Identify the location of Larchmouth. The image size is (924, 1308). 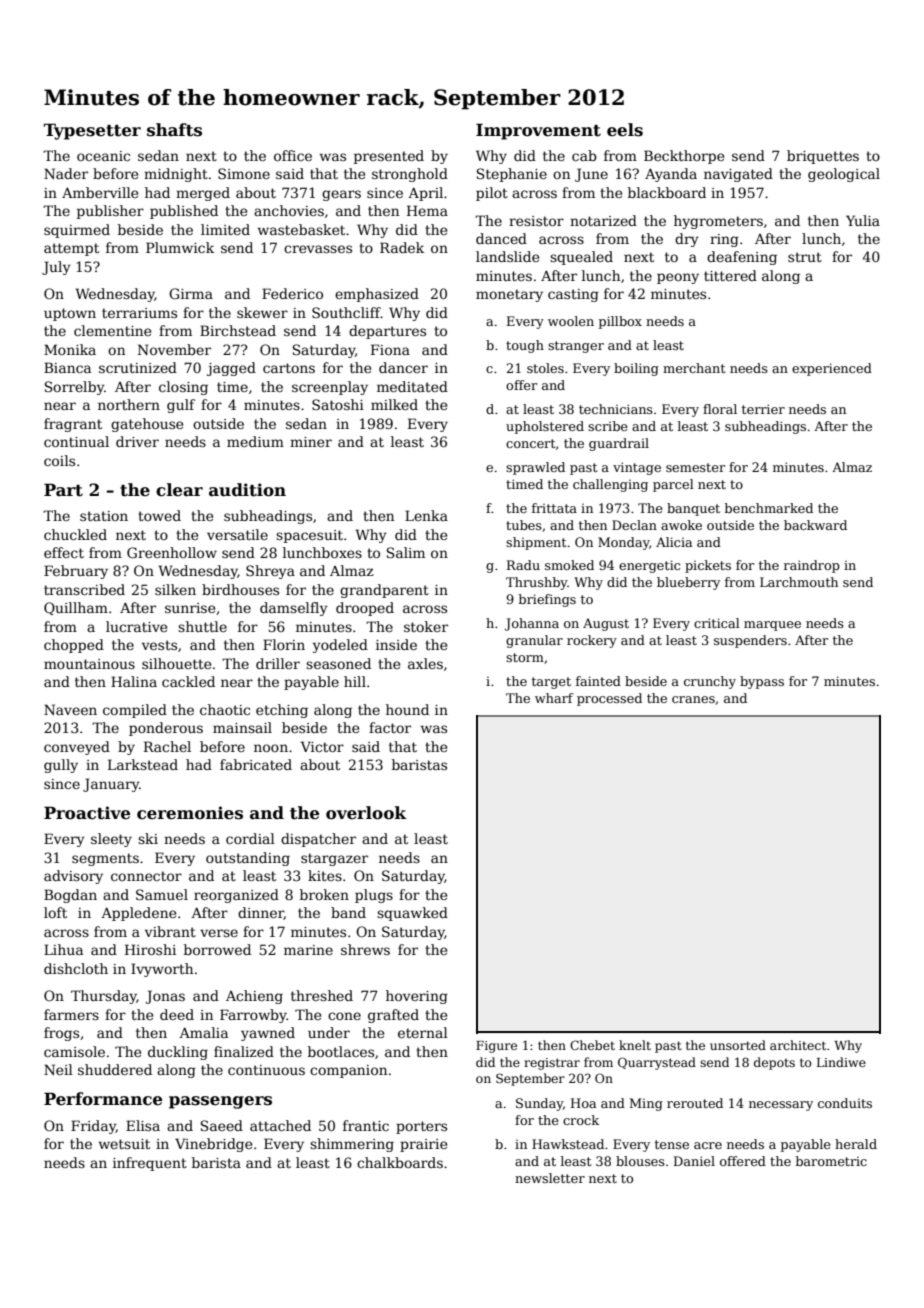
(799, 582).
